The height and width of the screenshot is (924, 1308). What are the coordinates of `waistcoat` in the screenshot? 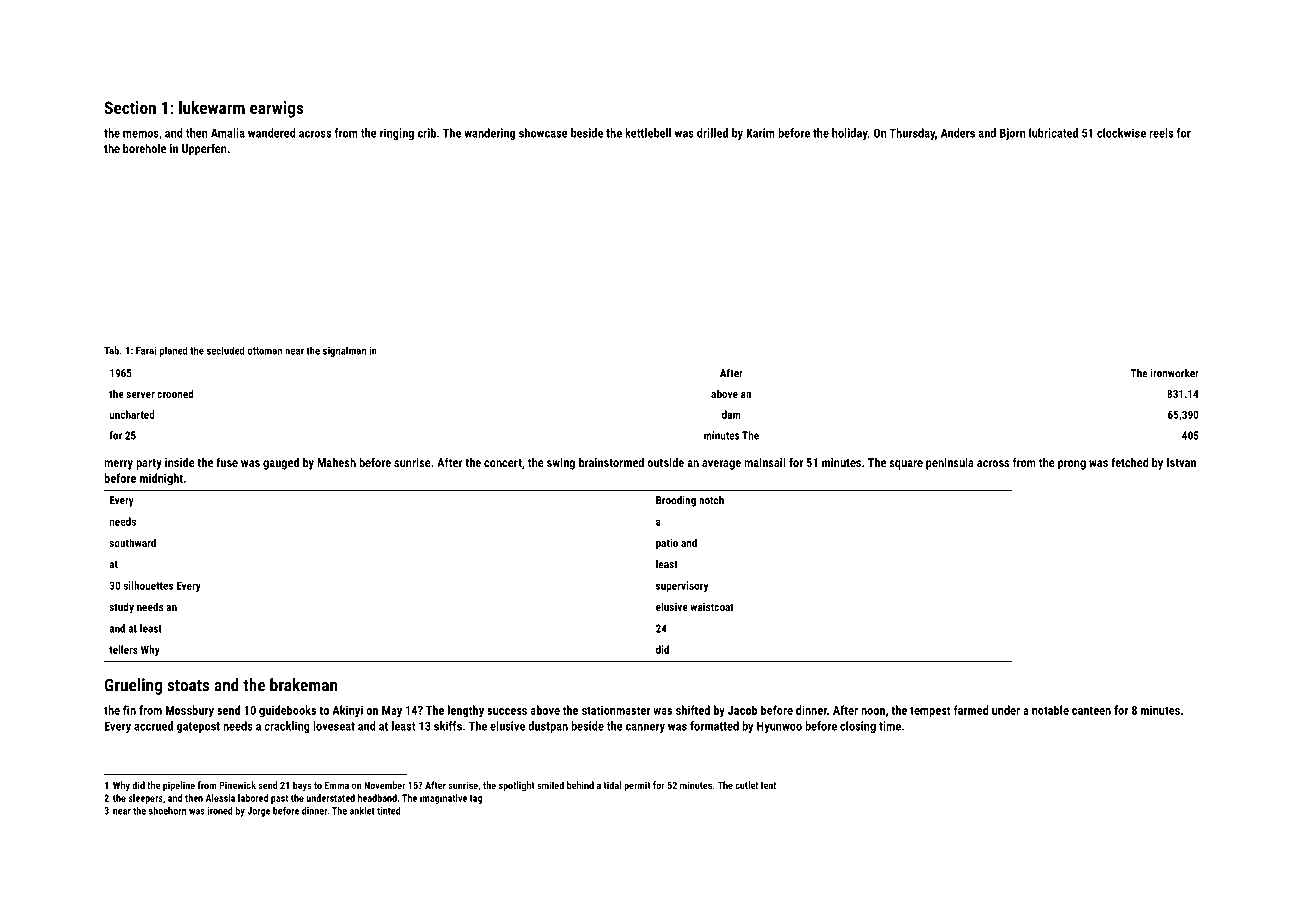 It's located at (712, 607).
